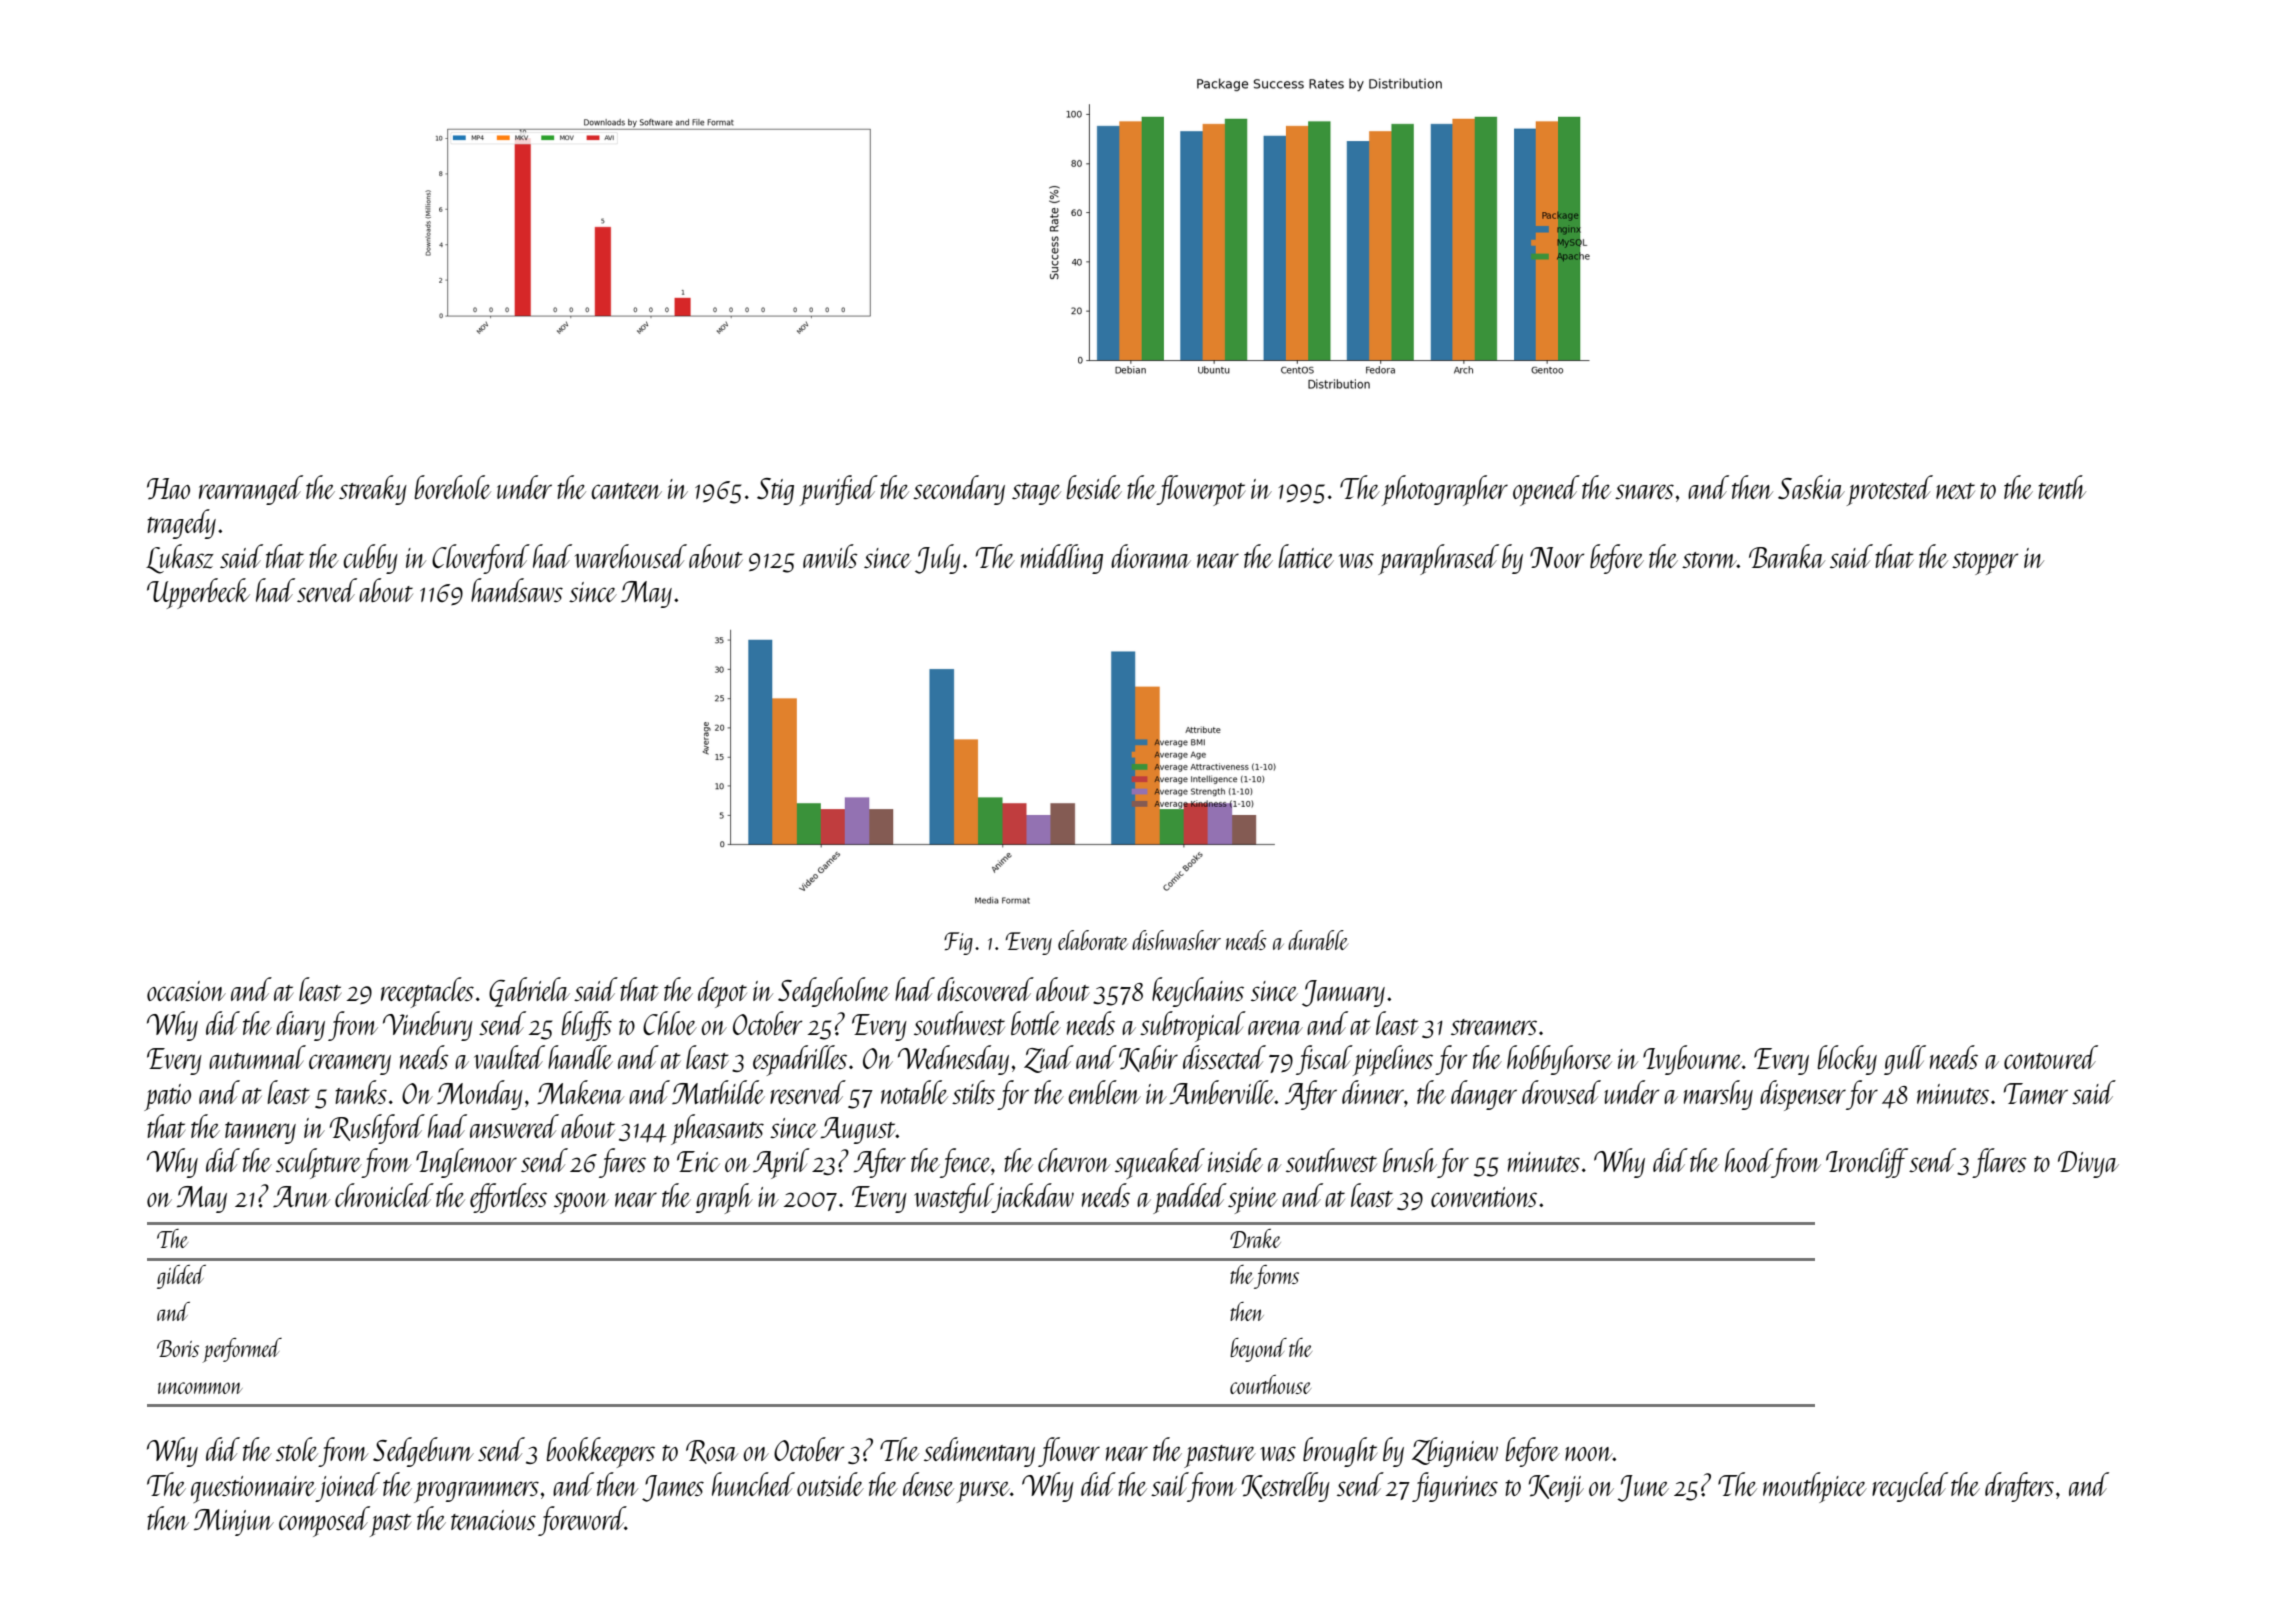 The width and height of the document is (2292, 1620). I want to click on Gabriela, so click(529, 992).
